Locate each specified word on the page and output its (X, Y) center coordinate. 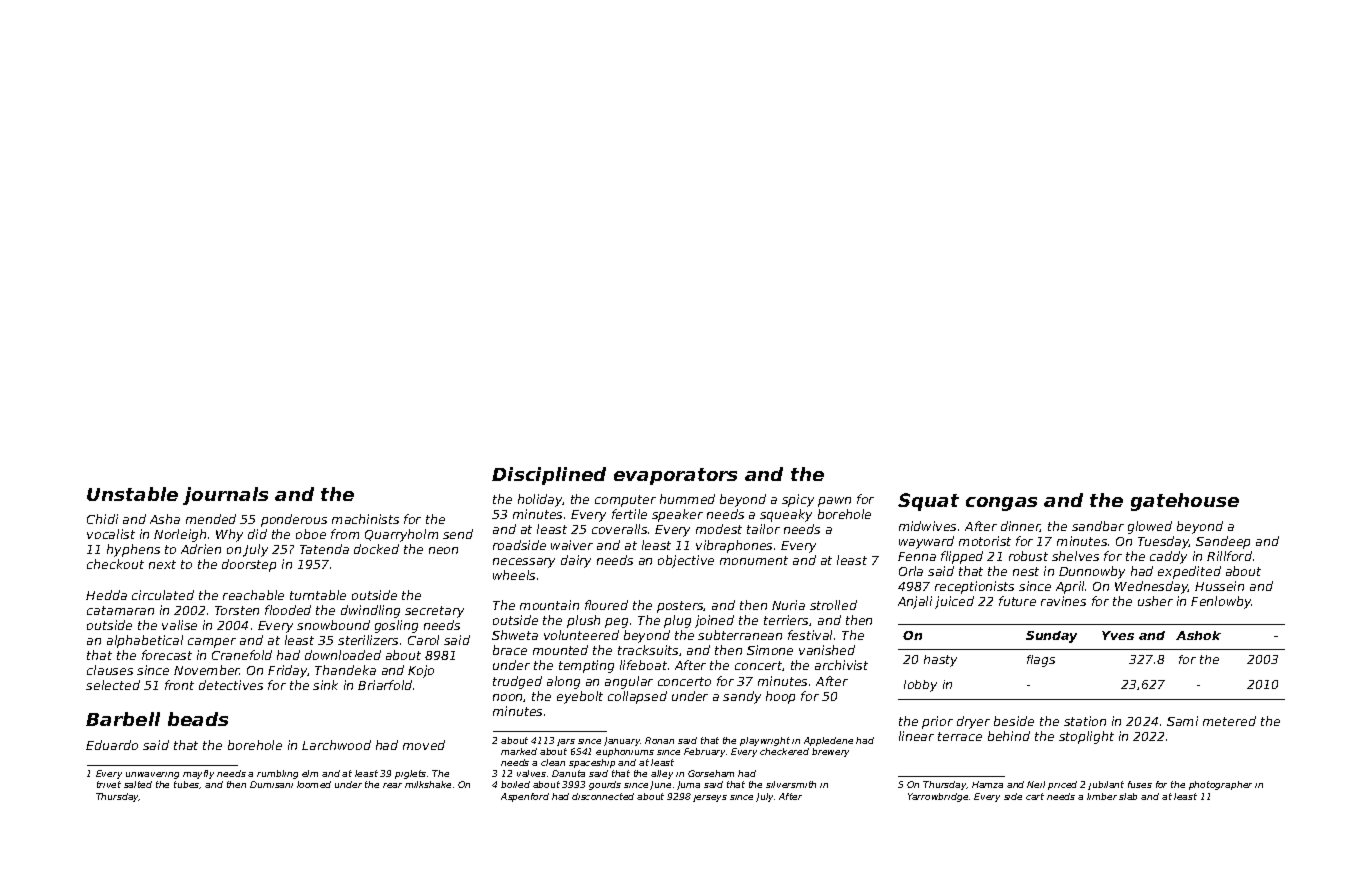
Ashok (1198, 635)
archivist (841, 665)
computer (625, 501)
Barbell (123, 719)
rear (392, 785)
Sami (1182, 721)
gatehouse (1185, 502)
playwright (765, 741)
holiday (540, 500)
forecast (167, 655)
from (345, 534)
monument (754, 560)
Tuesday (1163, 542)
